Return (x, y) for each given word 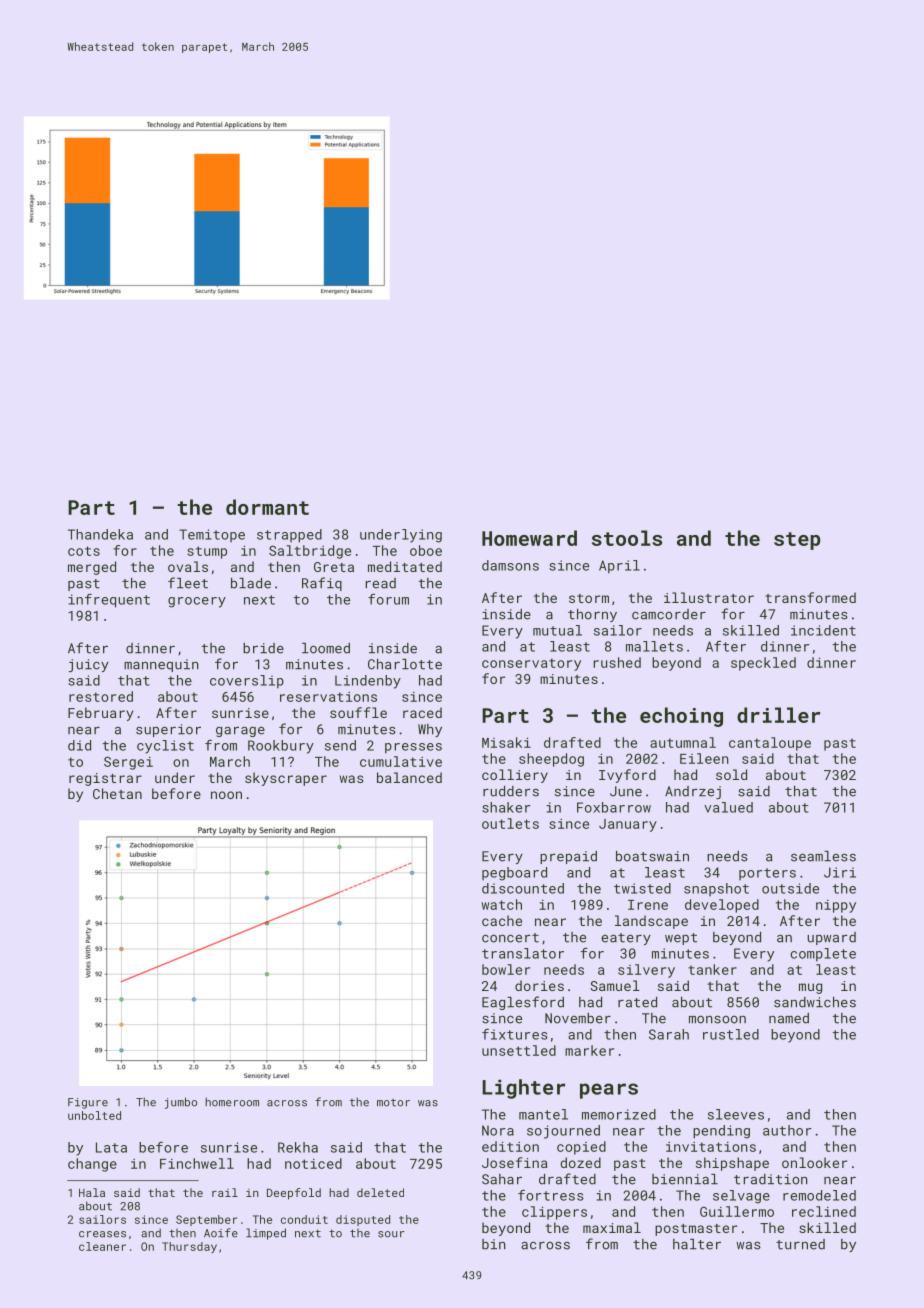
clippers (554, 1213)
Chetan (117, 793)
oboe (426, 550)
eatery (626, 939)
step (797, 541)
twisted (642, 888)
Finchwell (197, 1163)
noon (226, 795)
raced (422, 712)
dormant (267, 507)
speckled (763, 664)
